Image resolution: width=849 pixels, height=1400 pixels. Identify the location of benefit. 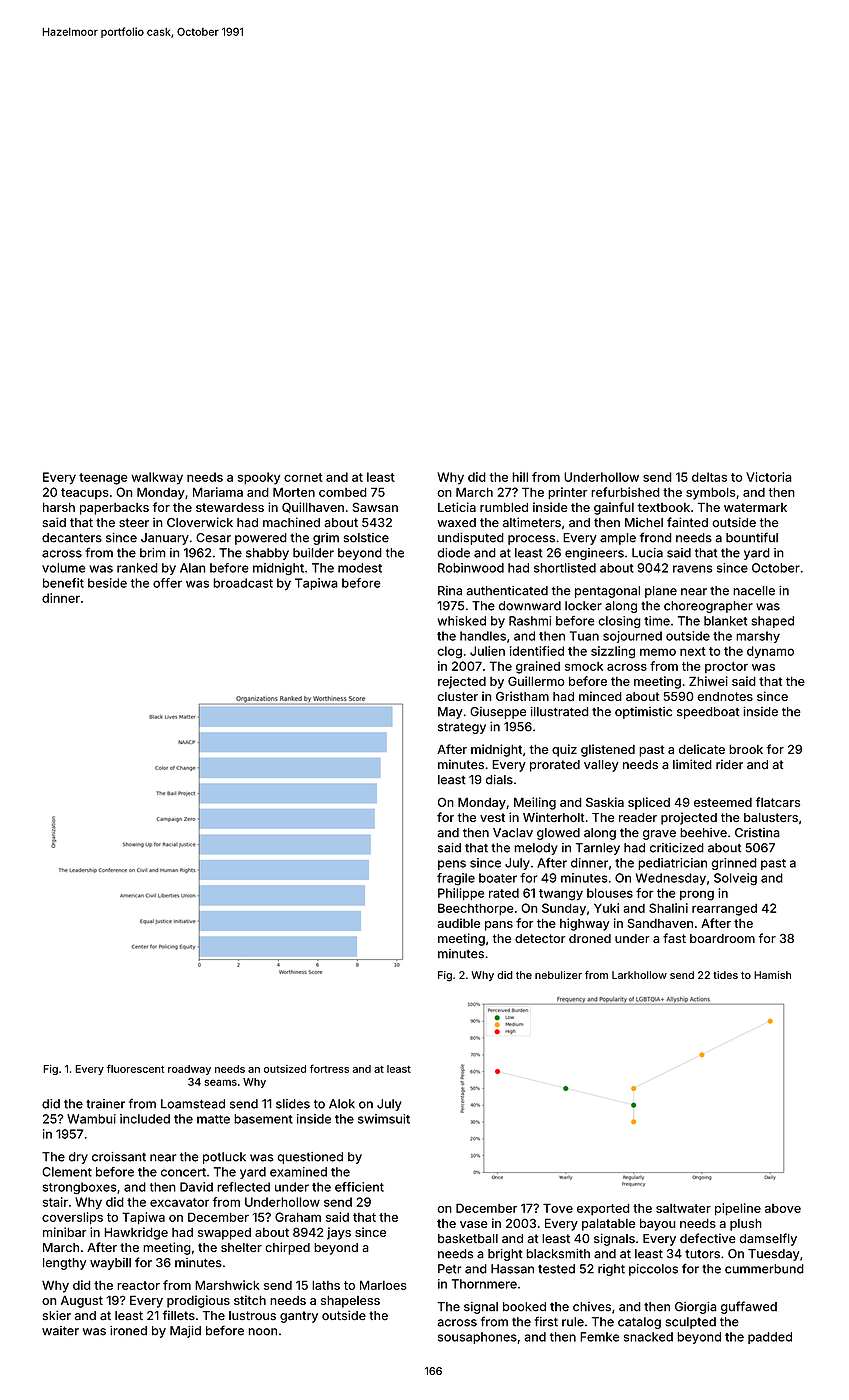
(63, 583).
